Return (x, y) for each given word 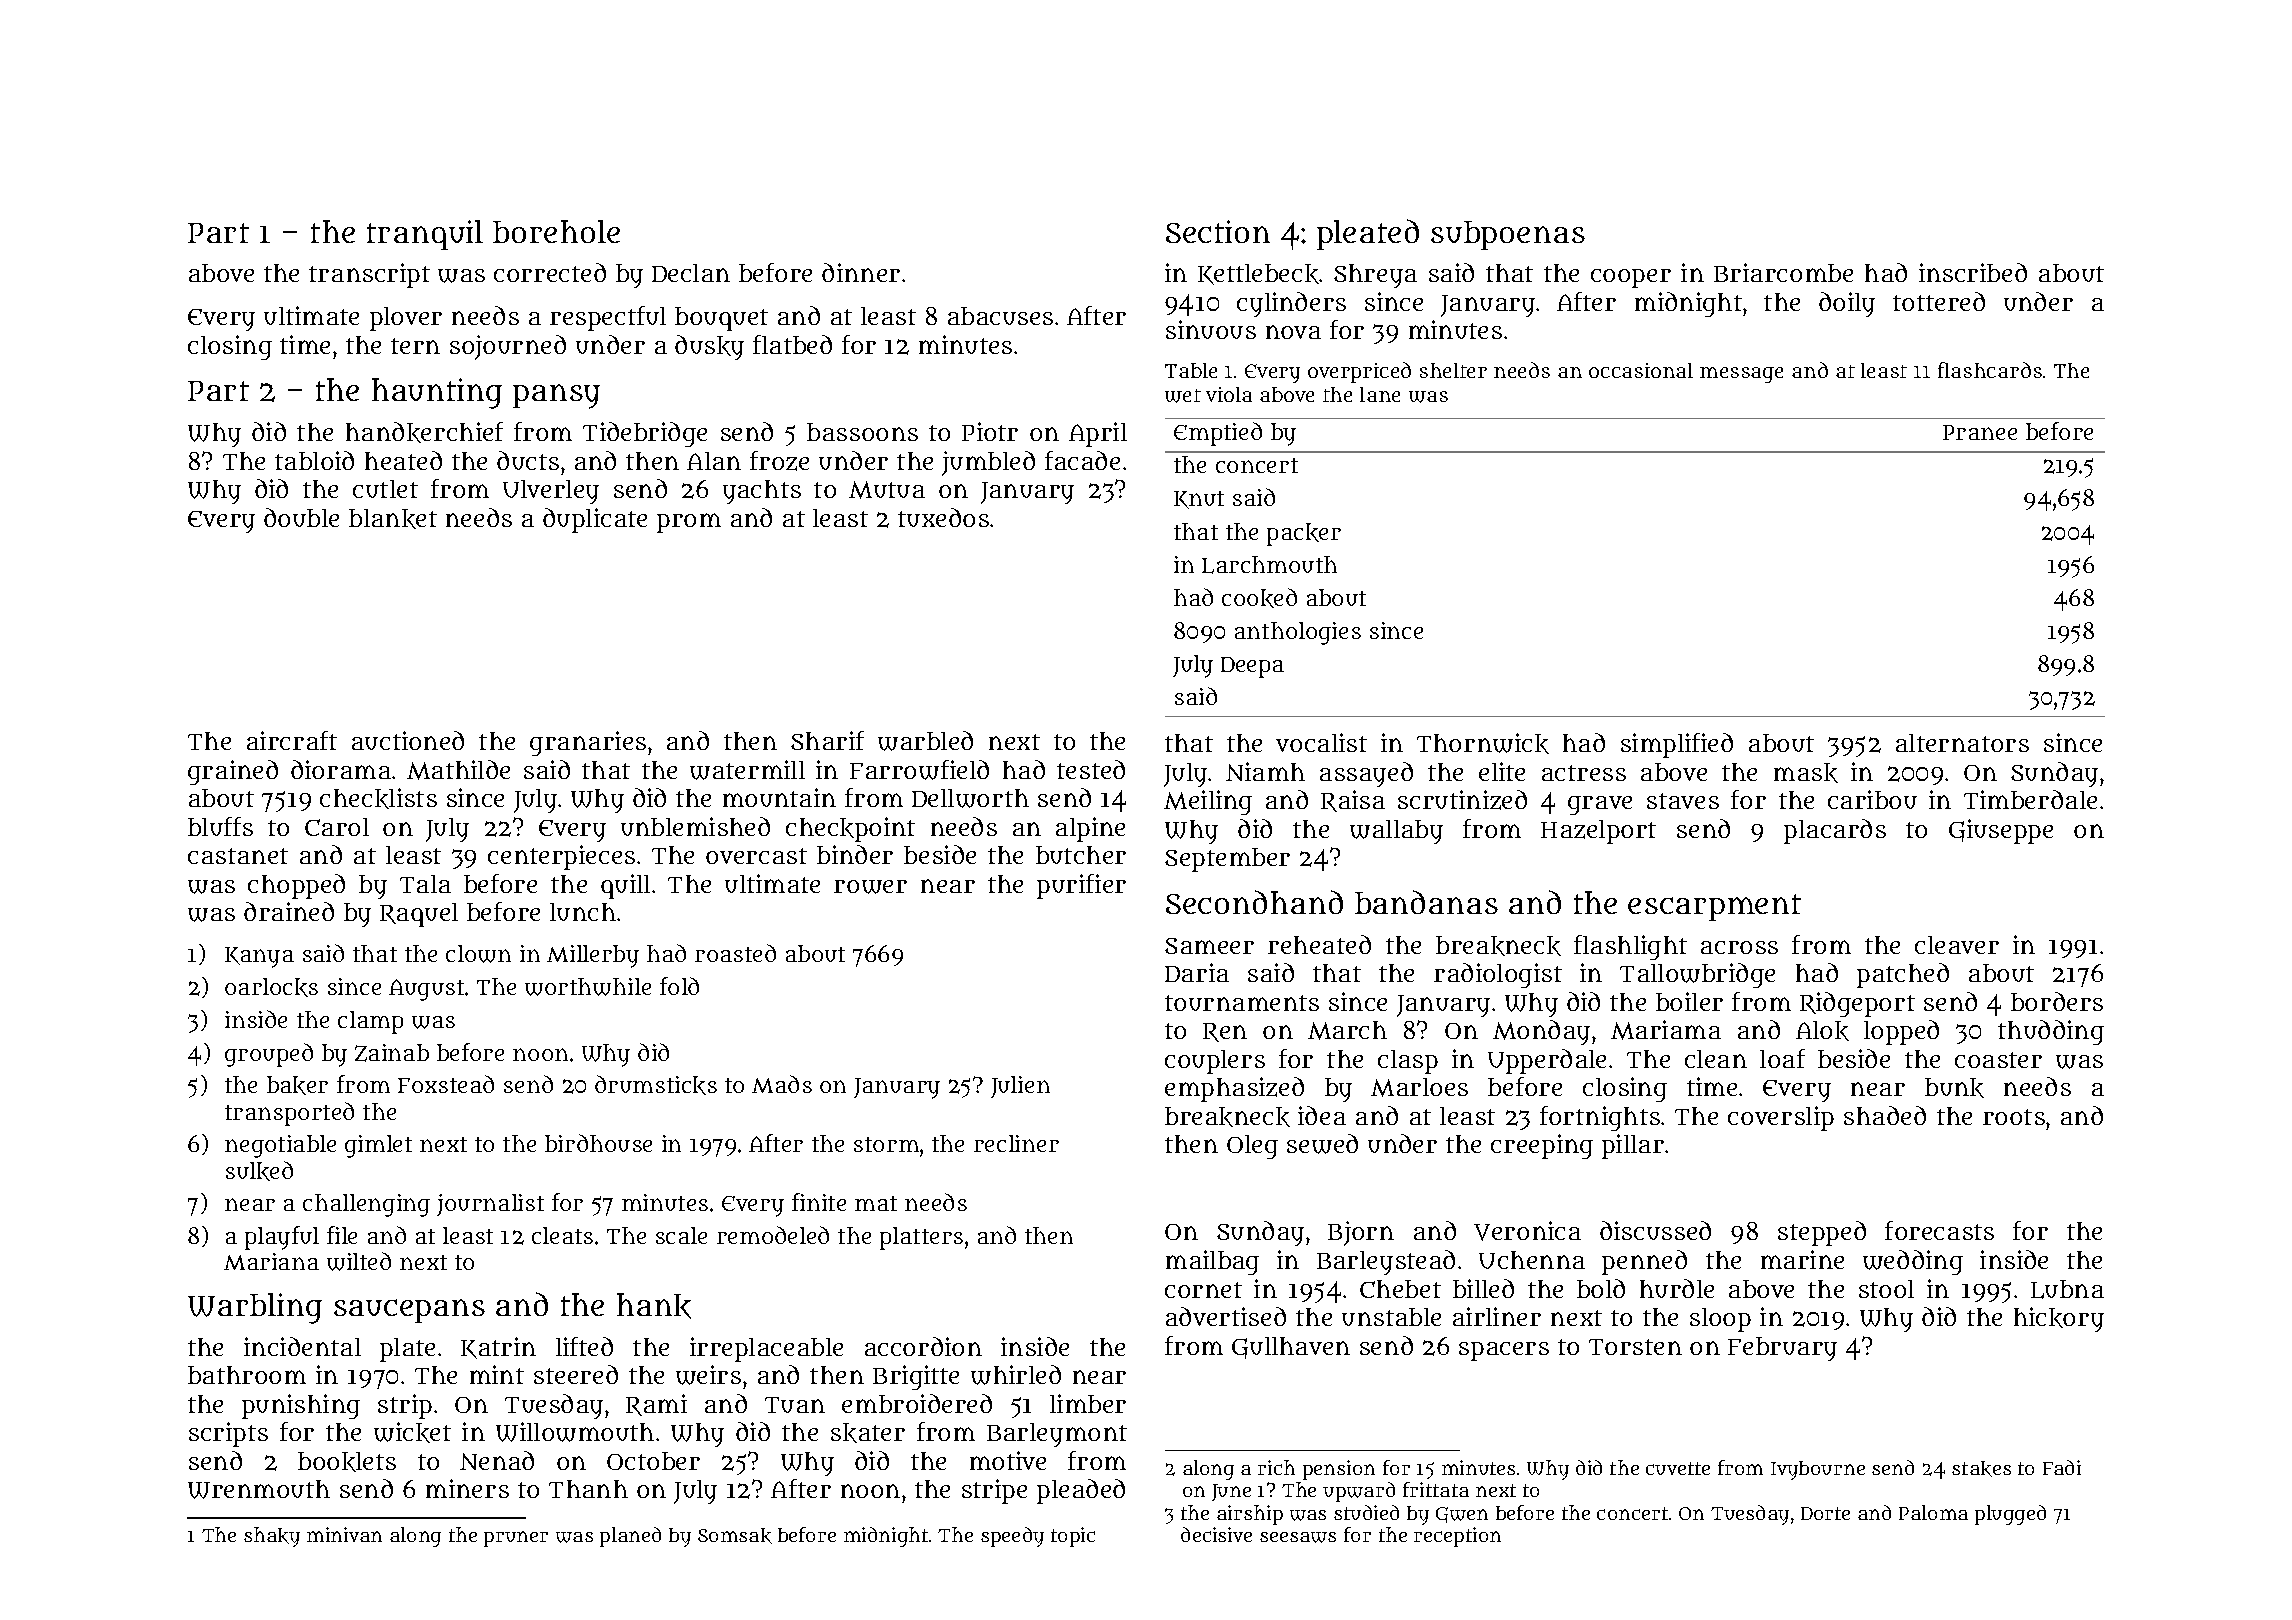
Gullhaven (1291, 1348)
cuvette (1678, 1468)
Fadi (2062, 1467)
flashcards (1990, 370)
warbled (925, 741)
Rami (656, 1405)
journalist (490, 1205)
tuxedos (943, 517)
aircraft (292, 740)
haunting (437, 393)
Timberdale (2030, 799)
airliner (1497, 1316)
